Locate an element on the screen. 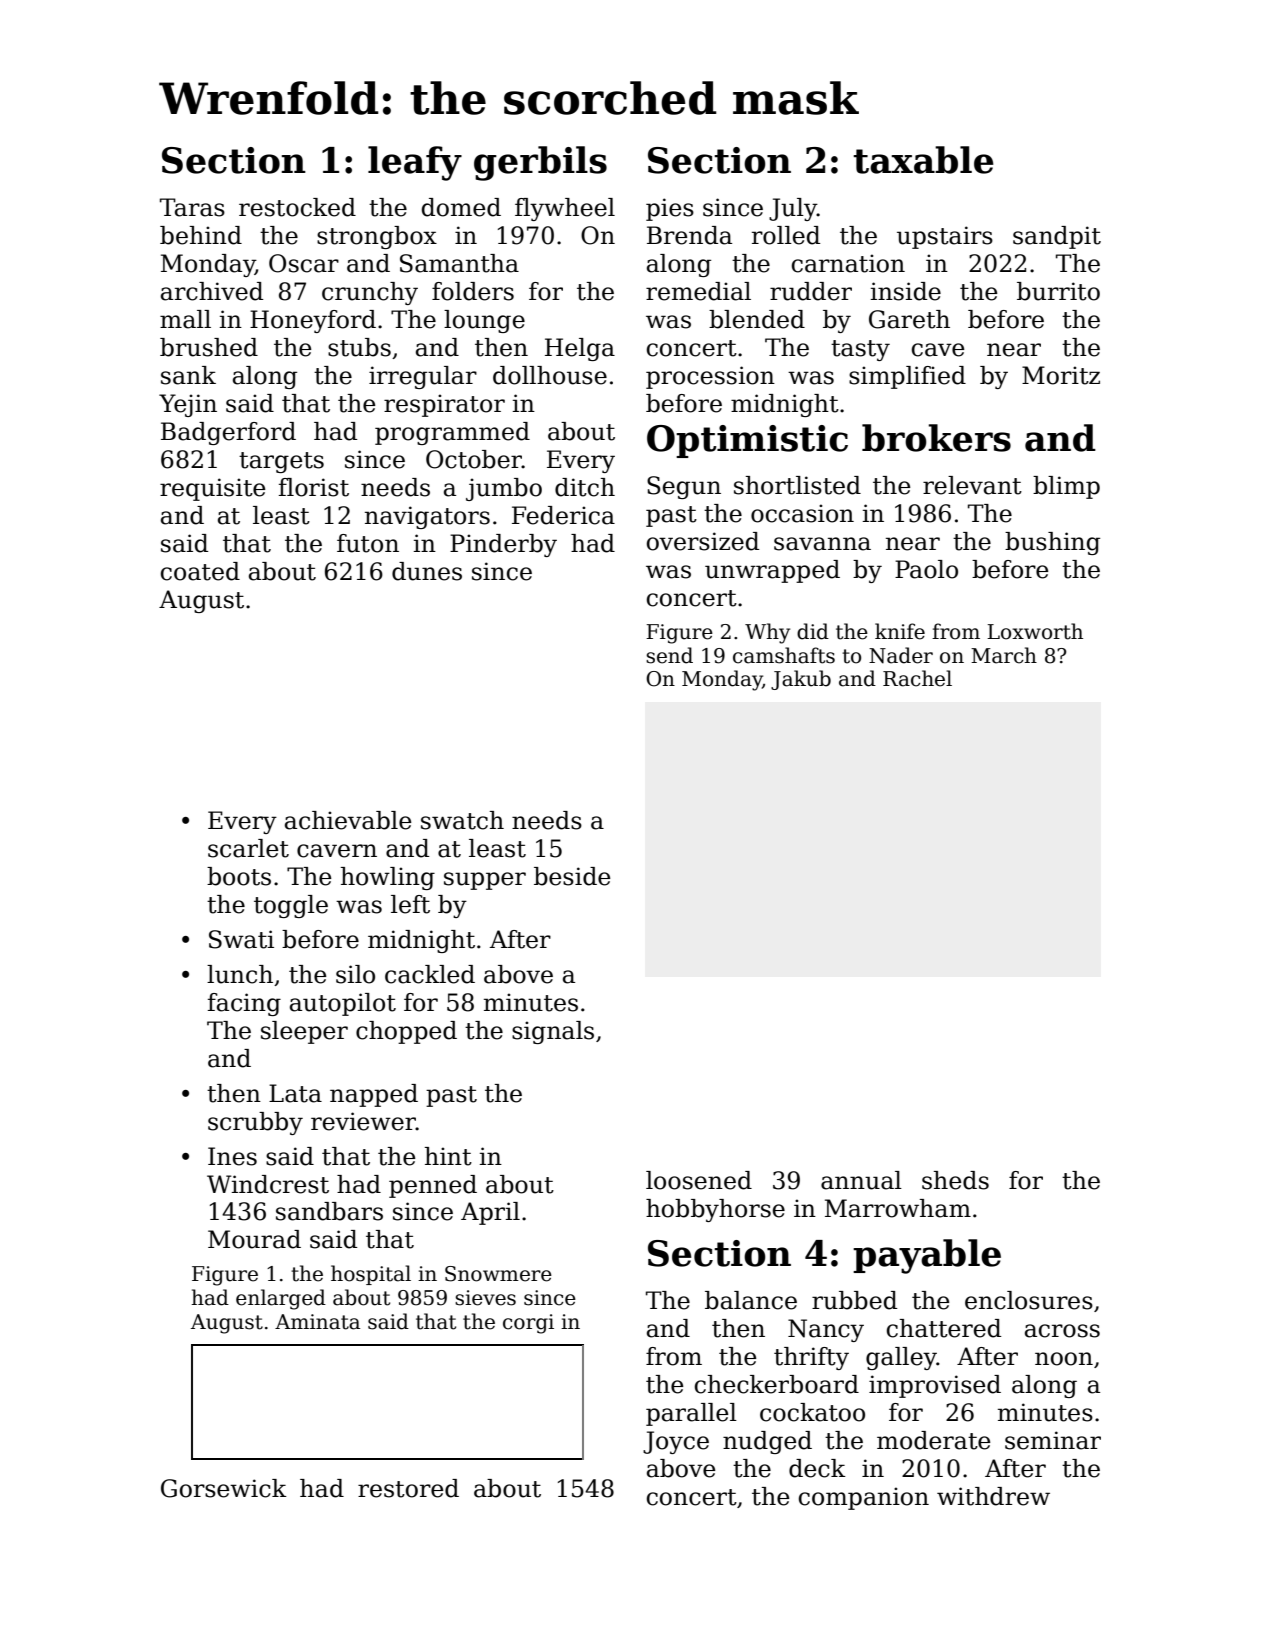 This screenshot has height=1632, width=1261. companion is located at coordinates (864, 1498).
